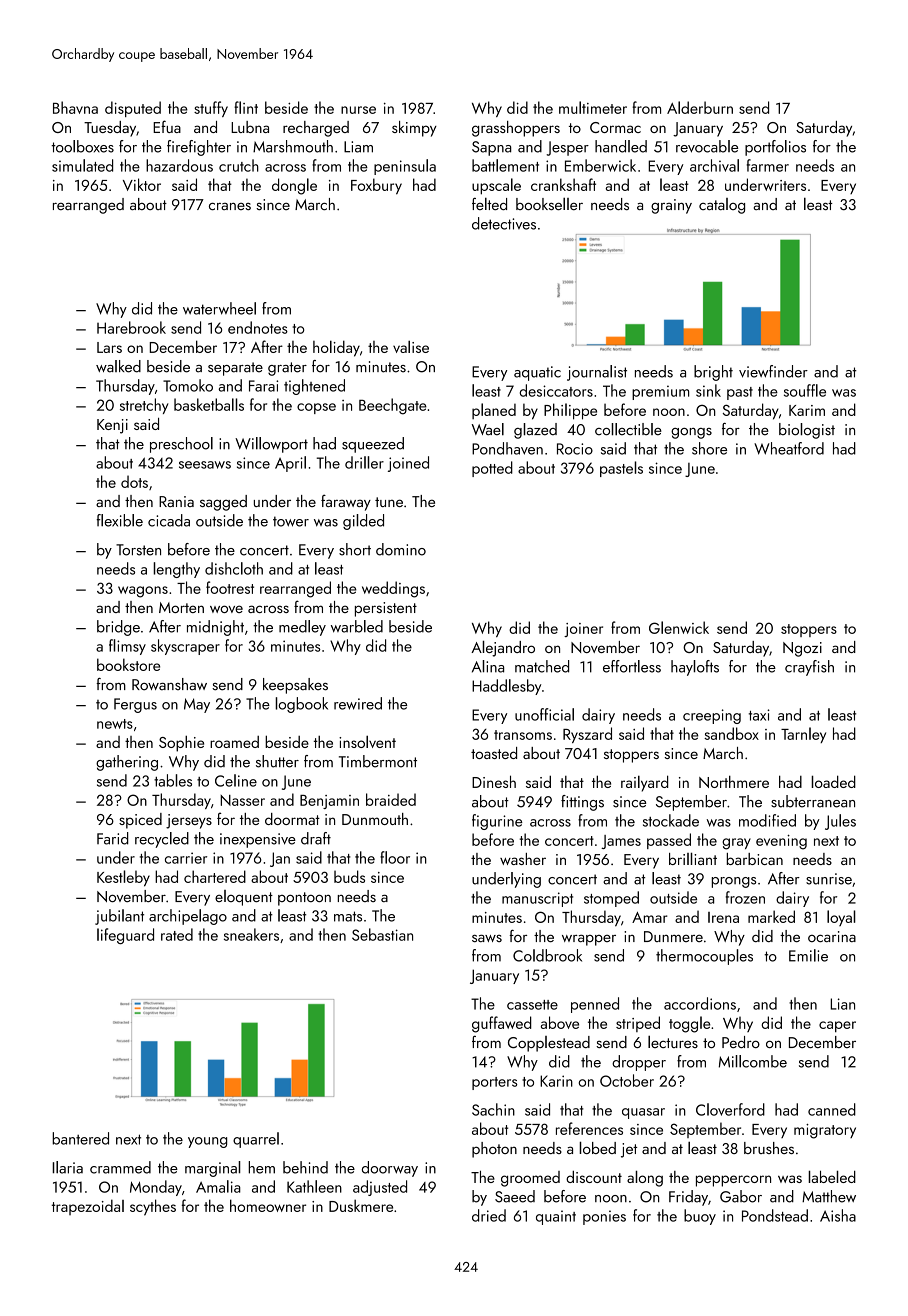 The image size is (908, 1316). What do you see at coordinates (411, 346) in the screenshot?
I see `valise` at bounding box center [411, 346].
